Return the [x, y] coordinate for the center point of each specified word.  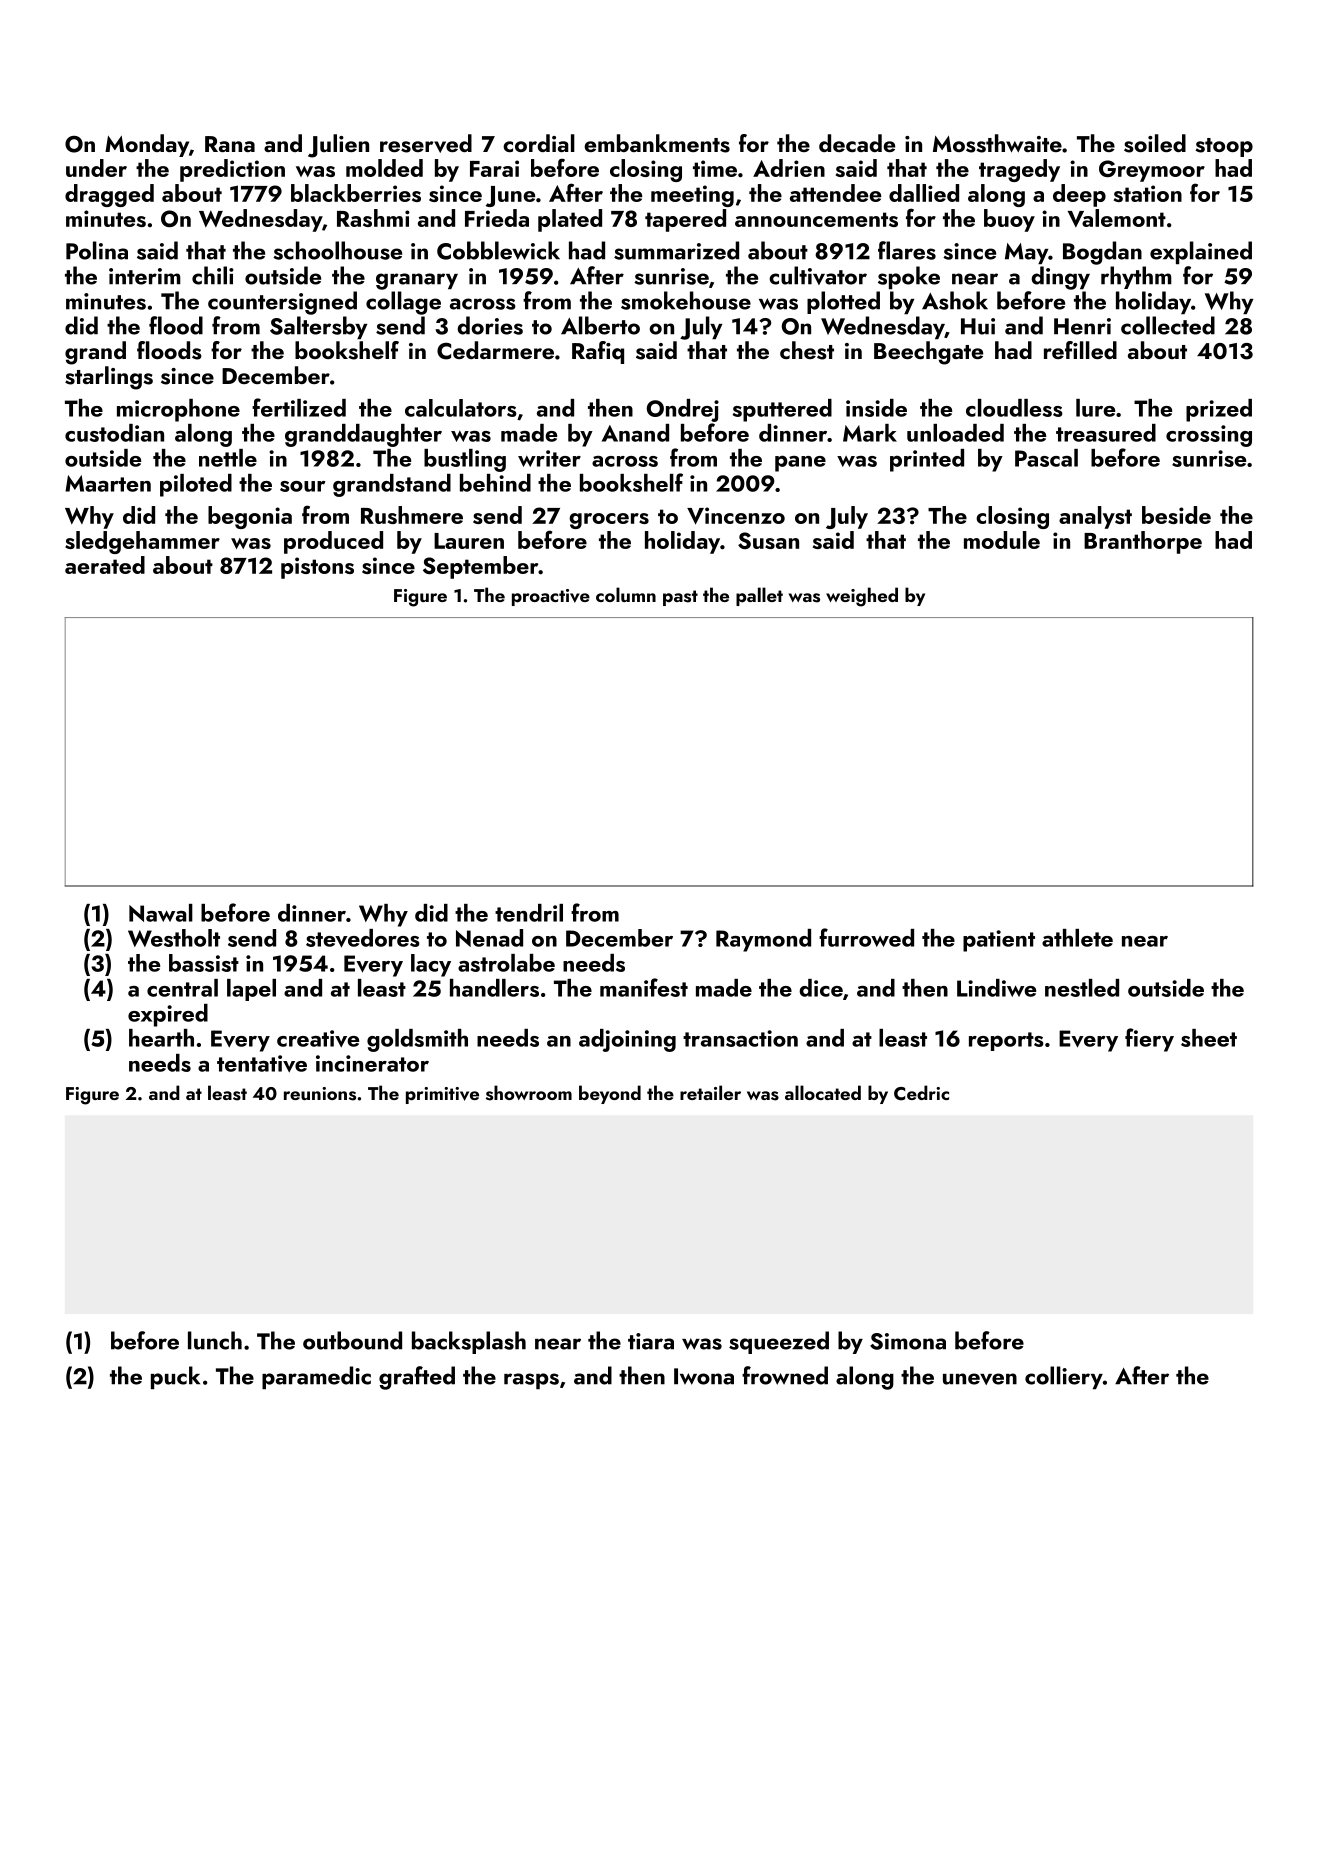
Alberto [600, 325]
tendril [529, 913]
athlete [1077, 938]
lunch [215, 1340]
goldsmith [417, 1040]
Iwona [704, 1376]
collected [1168, 325]
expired [168, 1015]
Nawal [161, 913]
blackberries [356, 193]
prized [1219, 410]
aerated [105, 565]
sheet [1209, 1038]
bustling [465, 460]
